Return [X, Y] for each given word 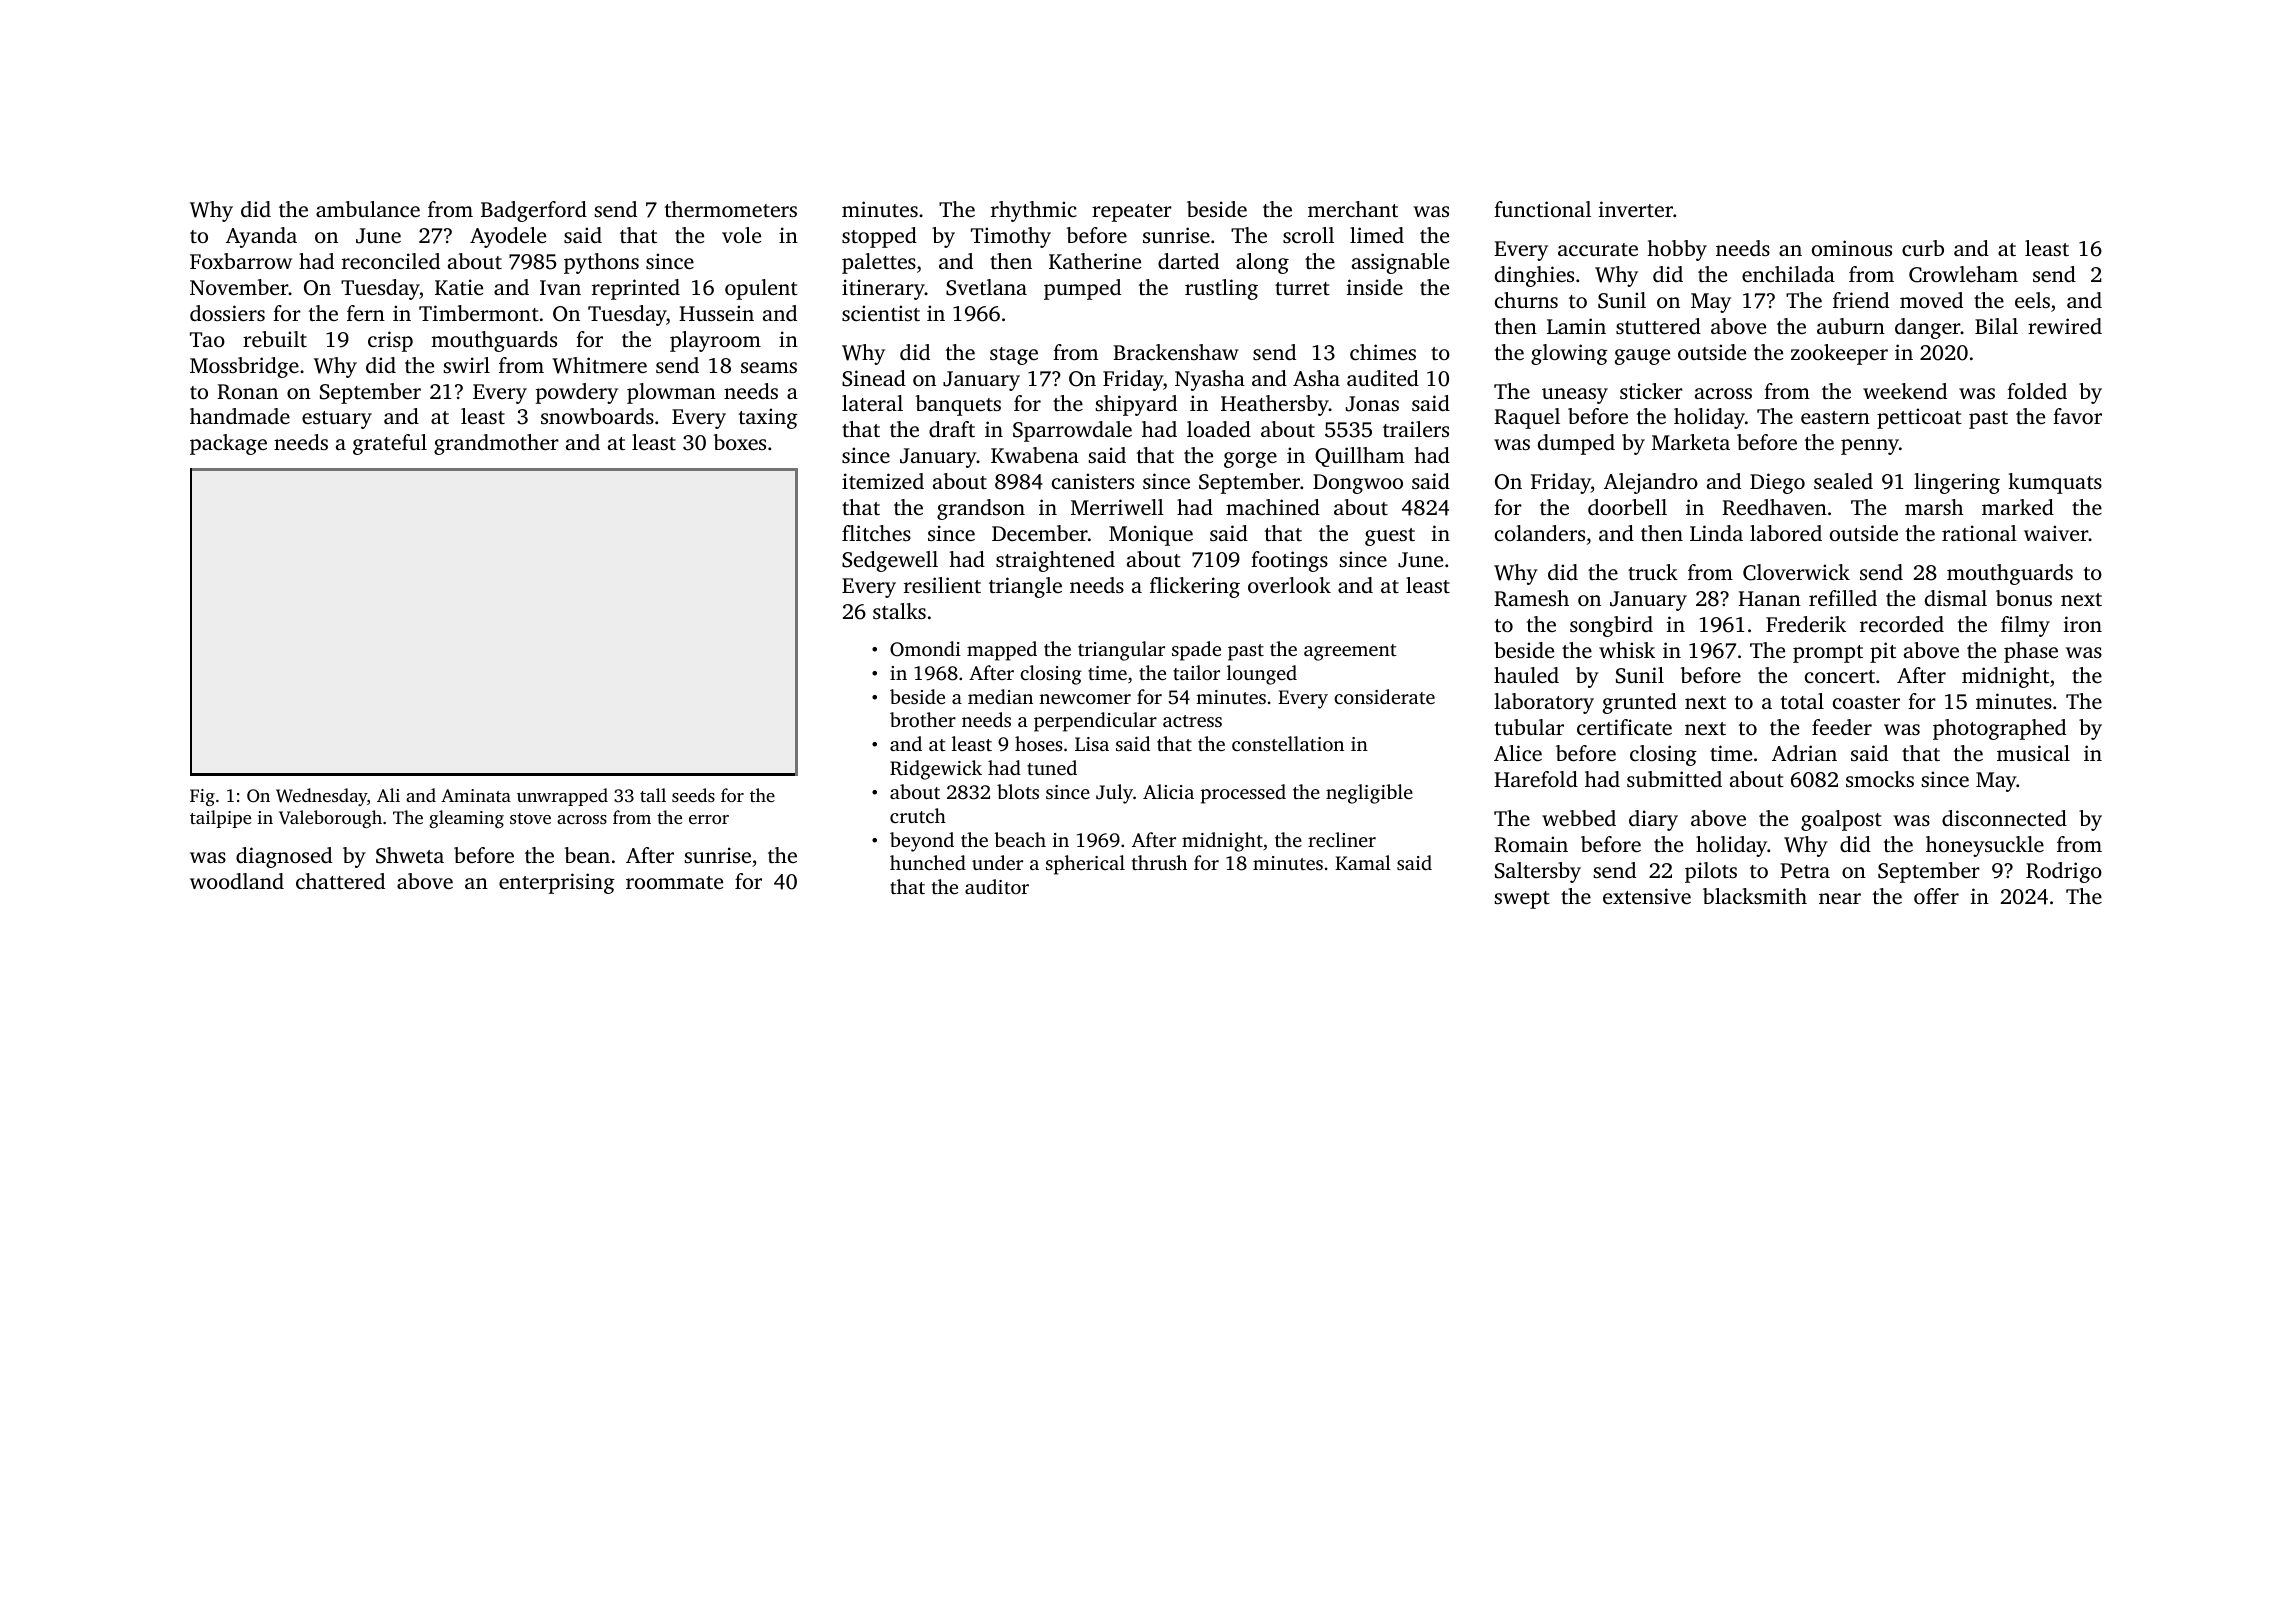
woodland [237, 881]
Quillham [1359, 457]
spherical [1085, 865]
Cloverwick [1796, 572]
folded [2037, 391]
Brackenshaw [1176, 352]
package [228, 444]
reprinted [636, 289]
